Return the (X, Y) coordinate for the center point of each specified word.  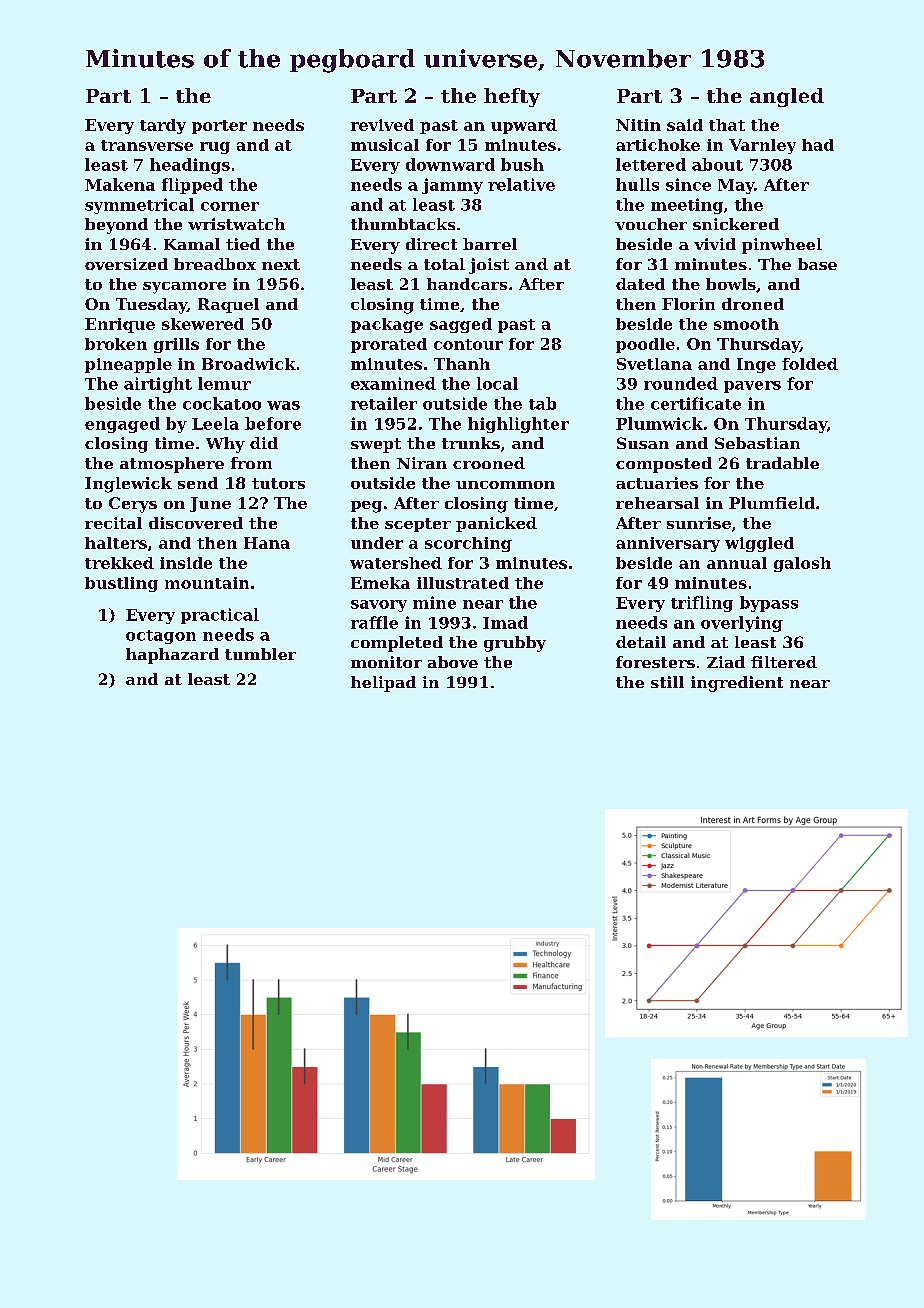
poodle (645, 345)
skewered (203, 324)
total (444, 264)
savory (379, 606)
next (281, 264)
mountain (207, 583)
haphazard (172, 656)
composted (664, 465)
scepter (418, 525)
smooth (746, 324)
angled (787, 97)
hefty (512, 97)
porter (219, 127)
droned (753, 304)
